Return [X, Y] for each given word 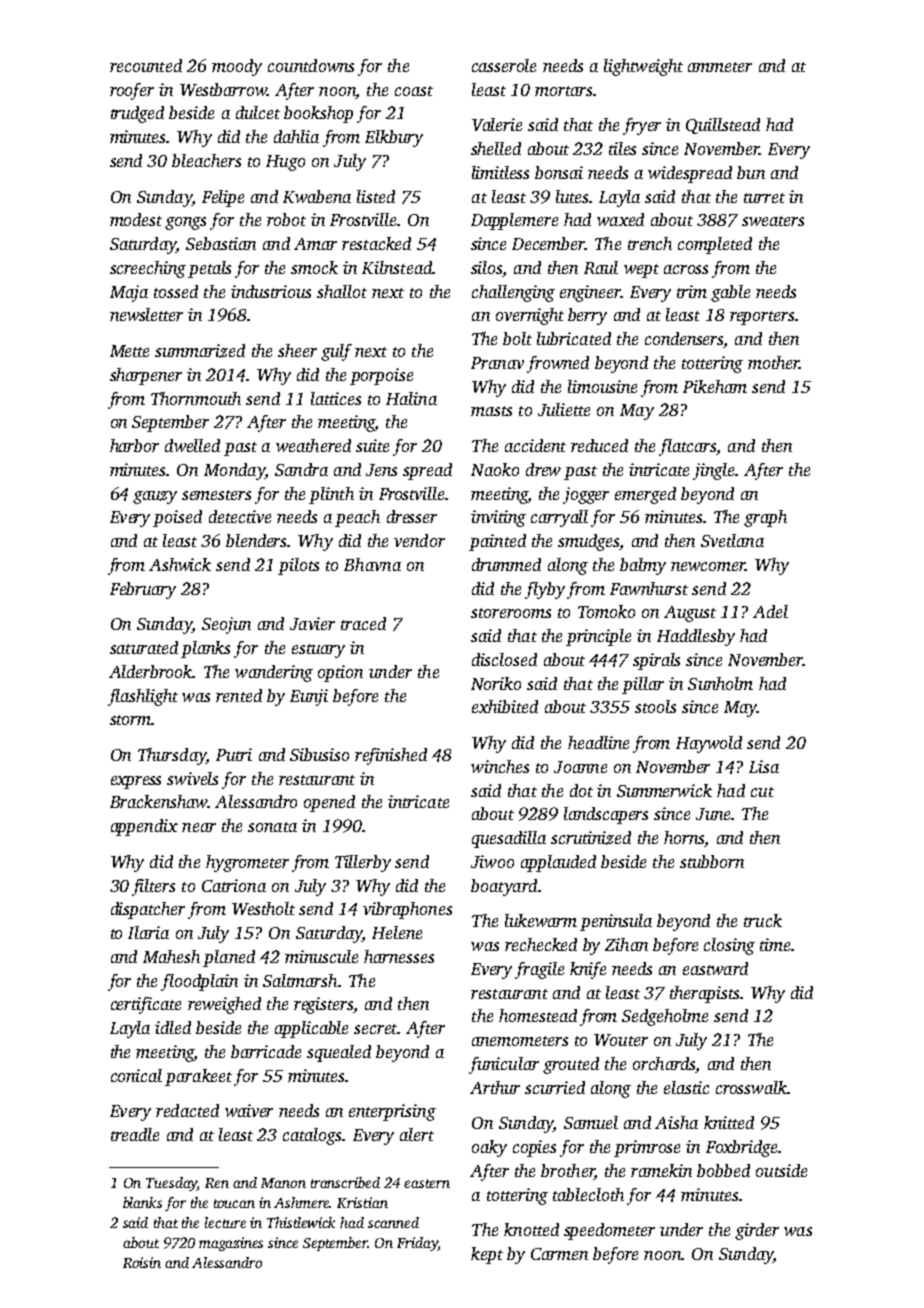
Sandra [301, 469]
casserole [504, 65]
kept [487, 1255]
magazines [231, 1244]
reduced [599, 445]
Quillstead [723, 126]
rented [239, 695]
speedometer [609, 1231]
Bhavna [372, 564]
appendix [144, 827]
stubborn [712, 861]
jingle [713, 471]
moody [237, 67]
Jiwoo [492, 861]
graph [765, 518]
